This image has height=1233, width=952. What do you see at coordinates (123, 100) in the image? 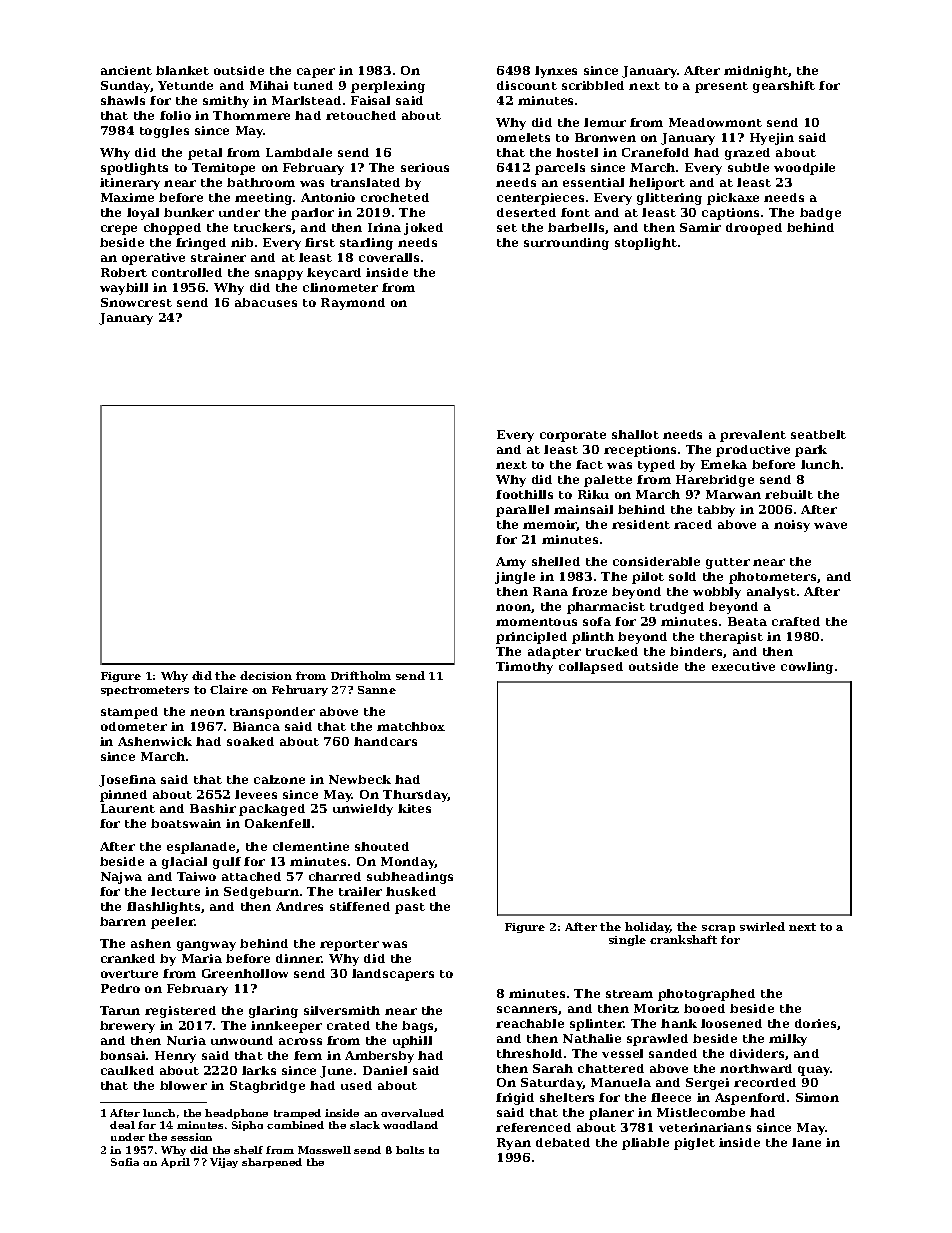
I see `shawls` at bounding box center [123, 100].
